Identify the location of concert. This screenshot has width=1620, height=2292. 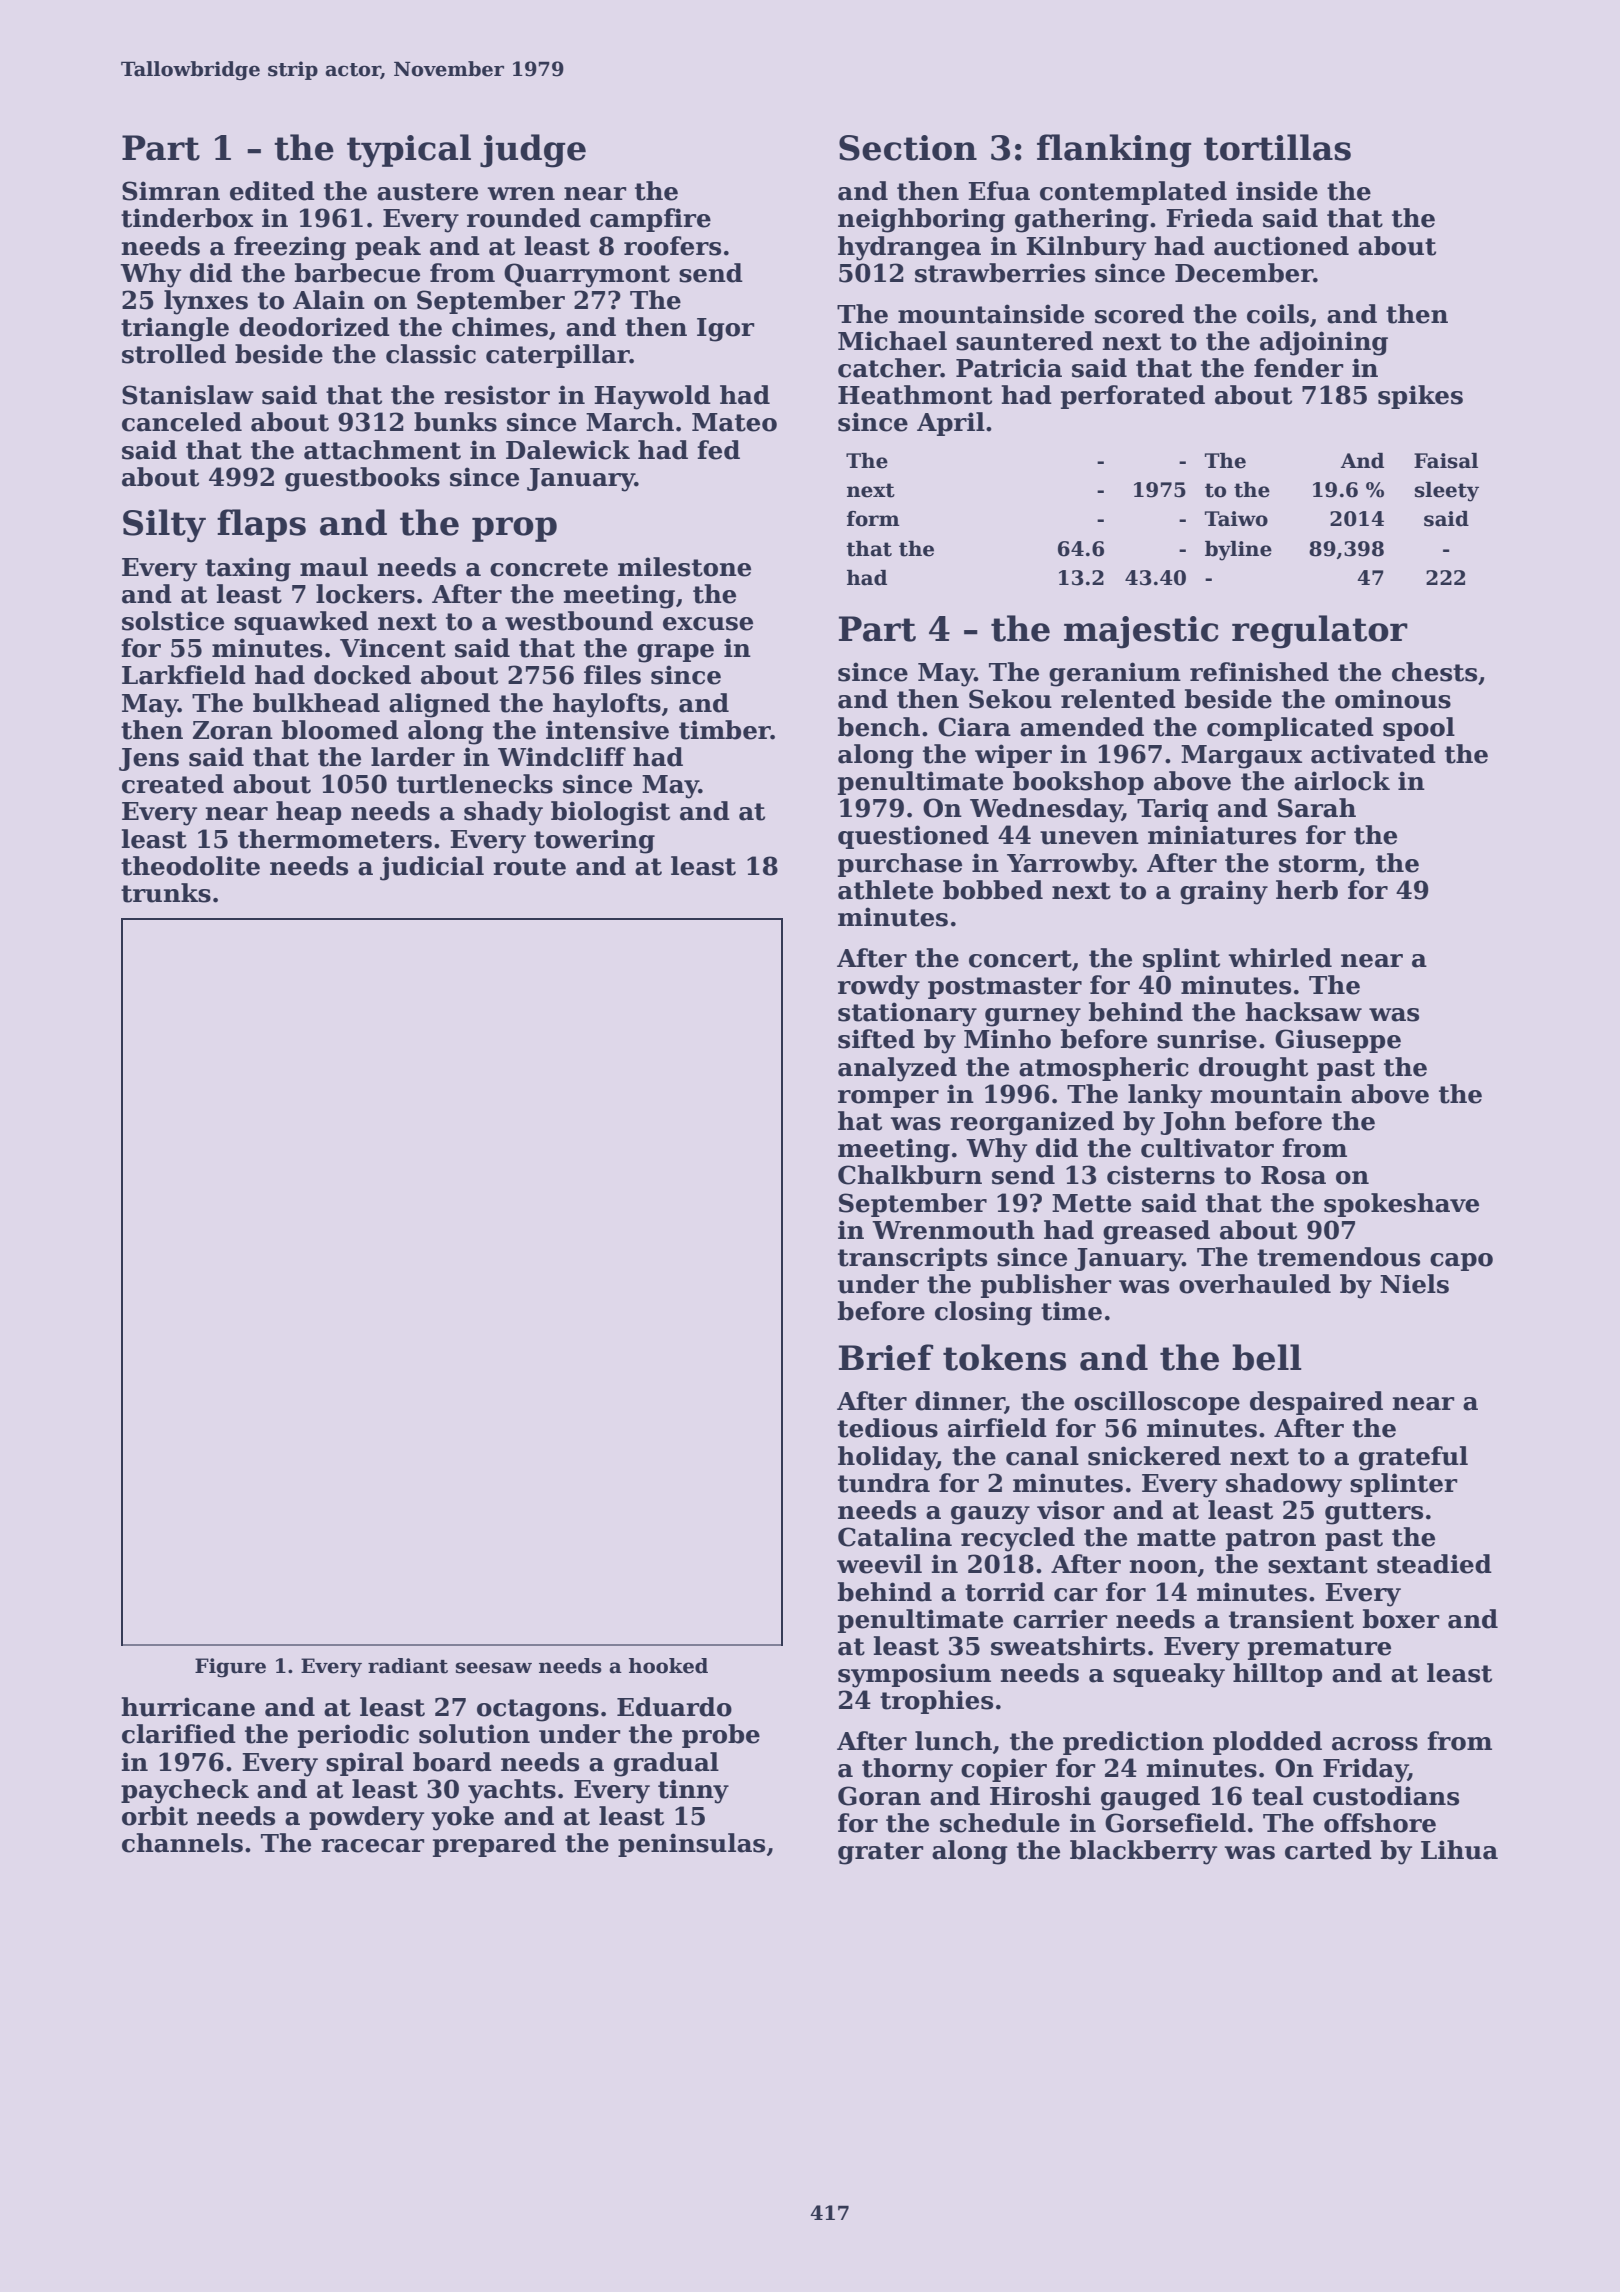
(1020, 959).
